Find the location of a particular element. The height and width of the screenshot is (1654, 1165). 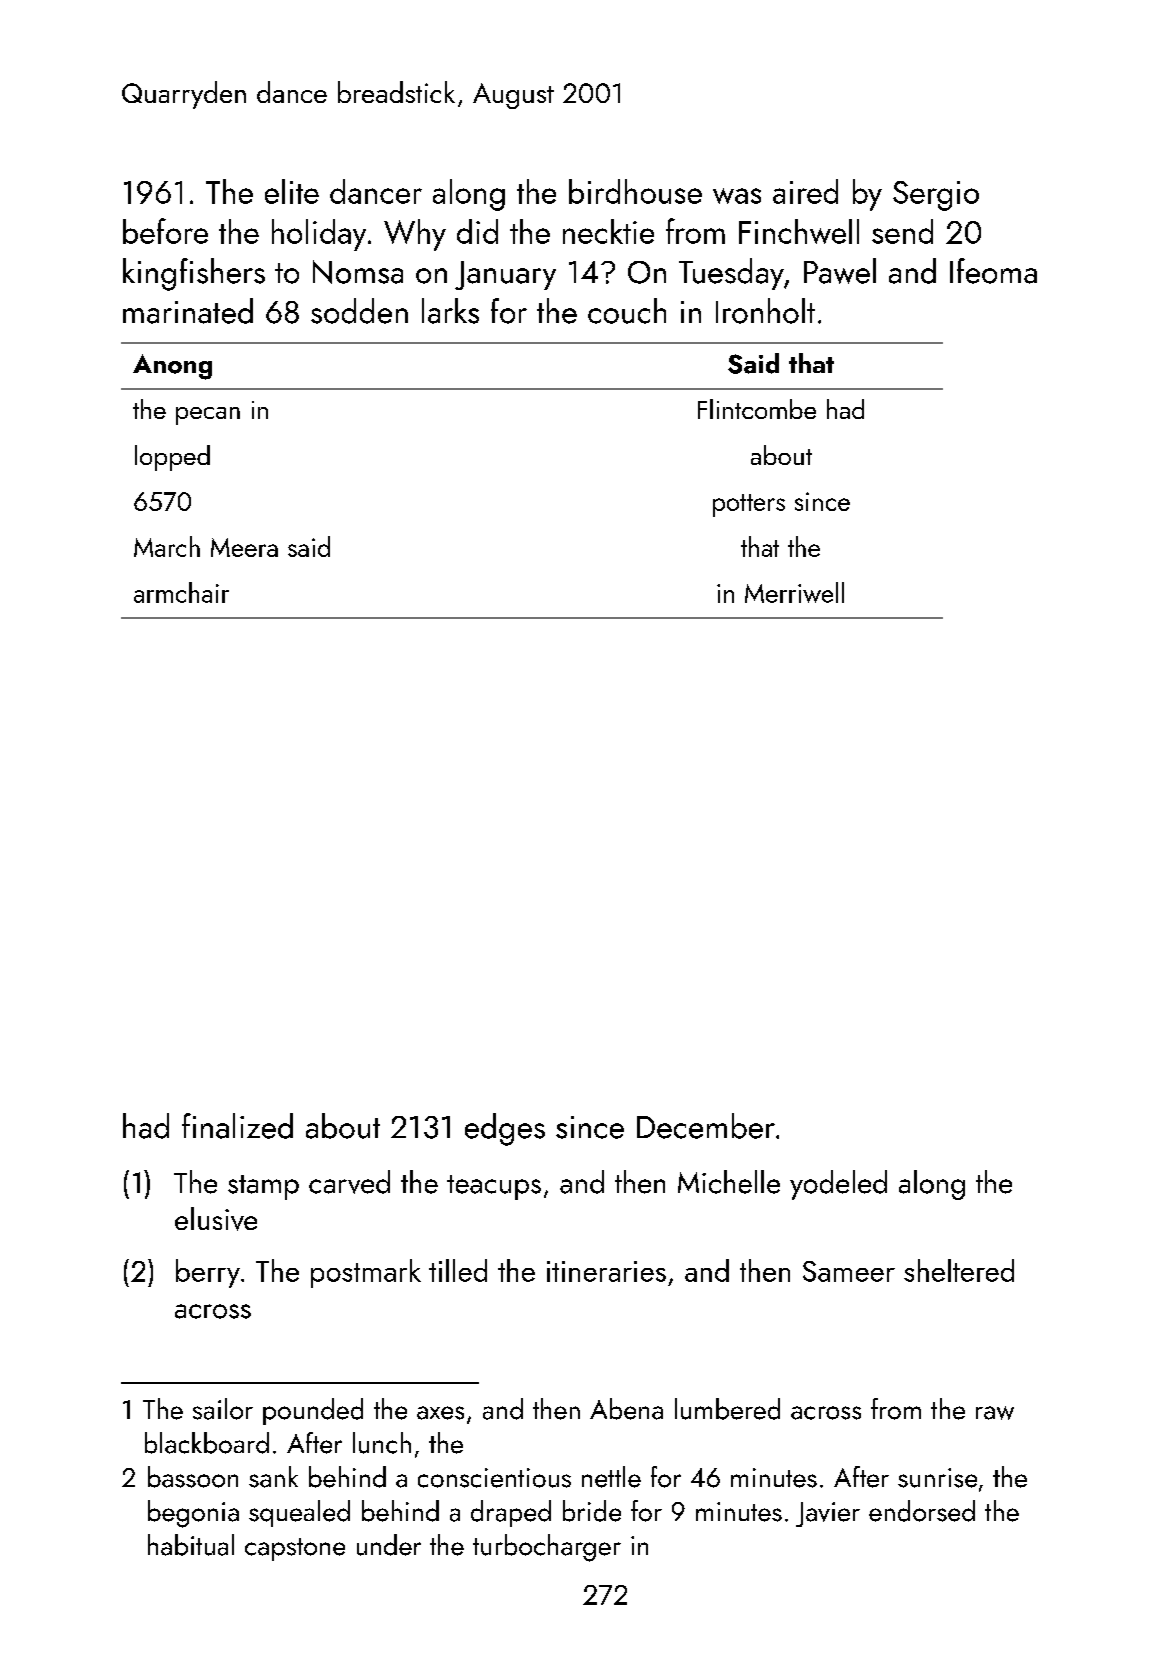

finalized is located at coordinates (237, 1126).
